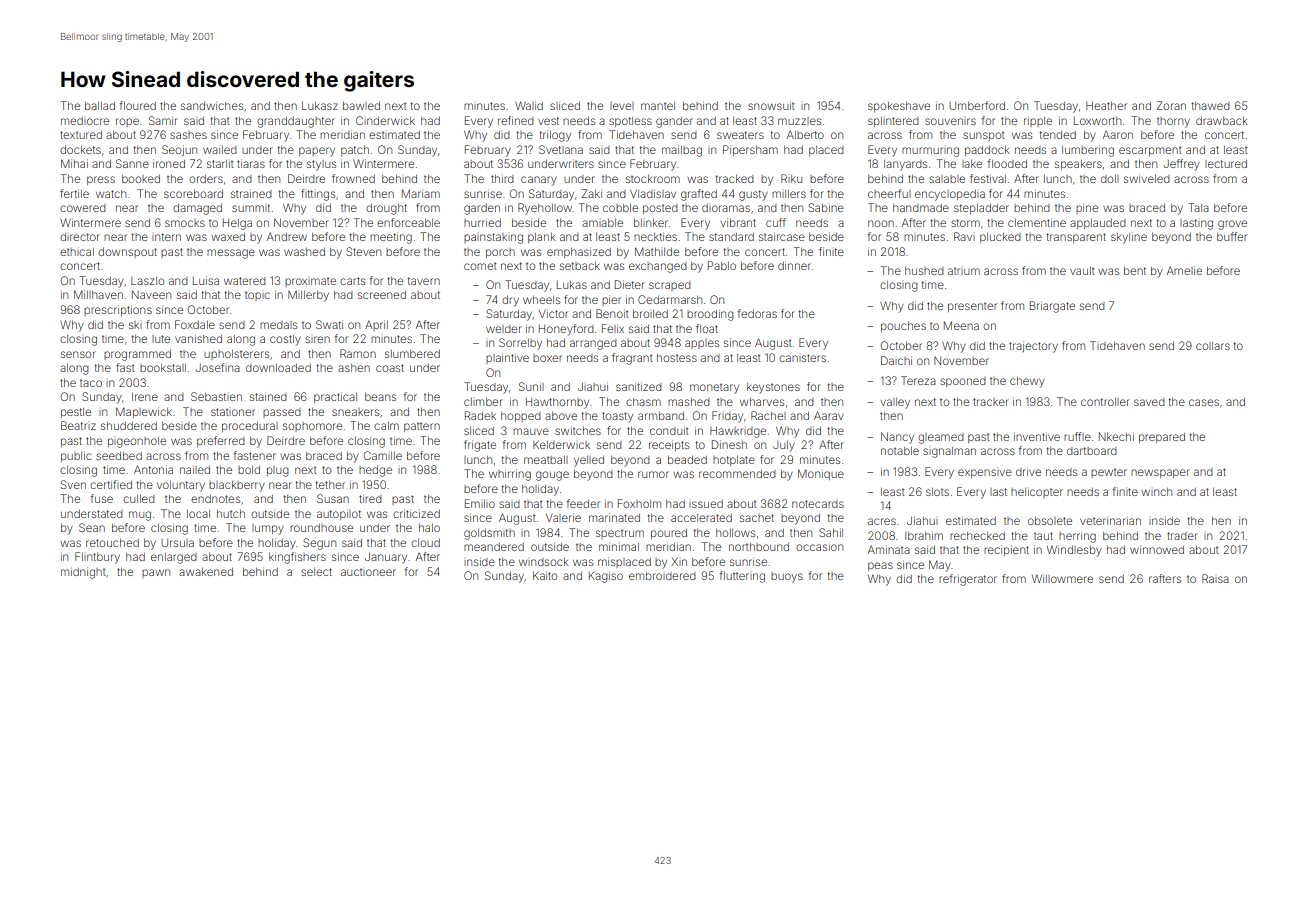 The image size is (1308, 924). What do you see at coordinates (639, 386) in the screenshot?
I see `sanitized` at bounding box center [639, 386].
